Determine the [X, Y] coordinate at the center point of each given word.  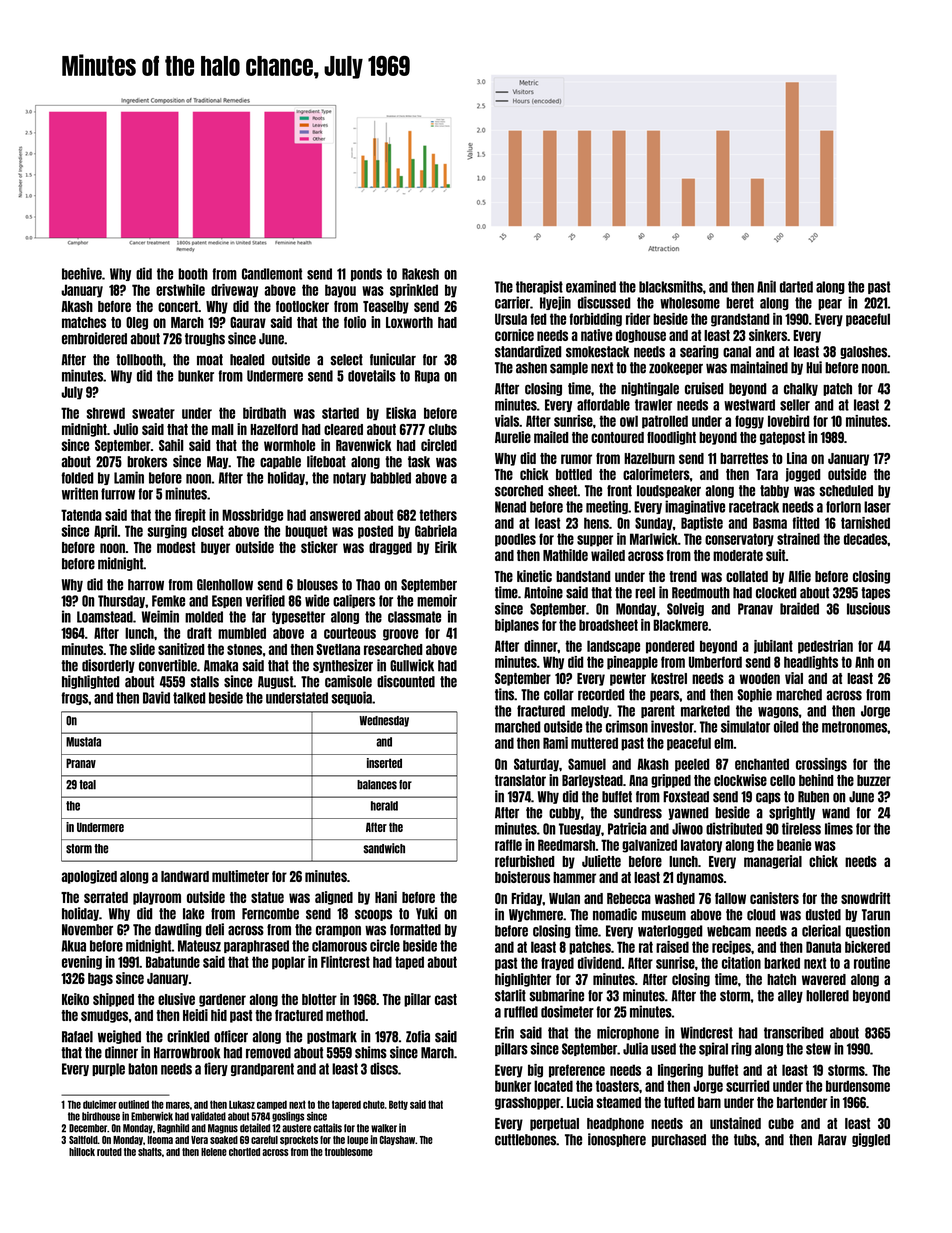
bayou [340, 291]
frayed [557, 964]
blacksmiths [671, 286]
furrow [118, 494]
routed [109, 1152]
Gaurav [248, 322]
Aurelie [513, 437]
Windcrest [706, 1032]
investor [672, 726]
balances [377, 785]
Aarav [832, 1140]
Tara [767, 474]
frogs [75, 698]
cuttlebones [526, 1140]
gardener [222, 1000]
